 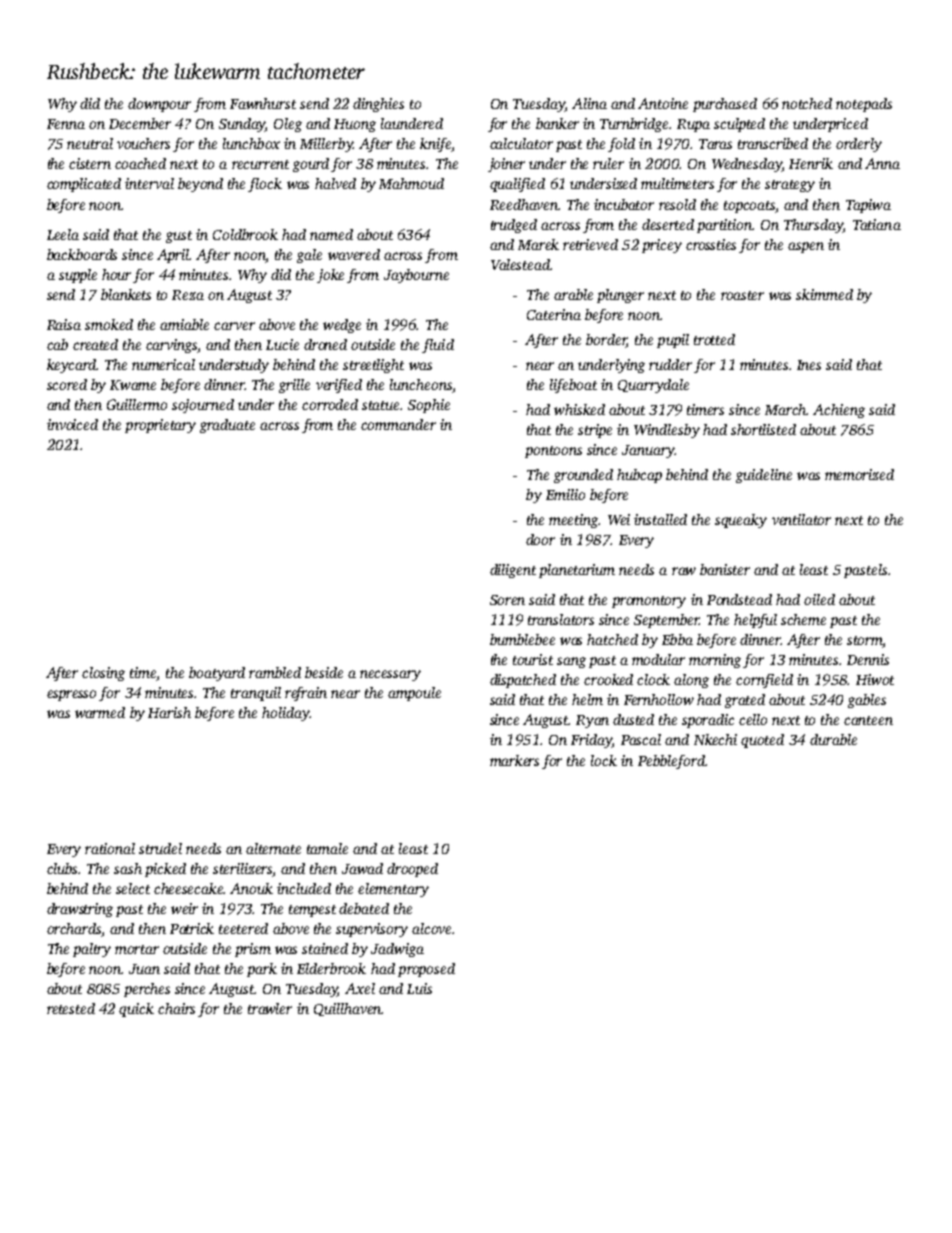 What do you see at coordinates (514, 226) in the screenshot?
I see `trudged` at bounding box center [514, 226].
